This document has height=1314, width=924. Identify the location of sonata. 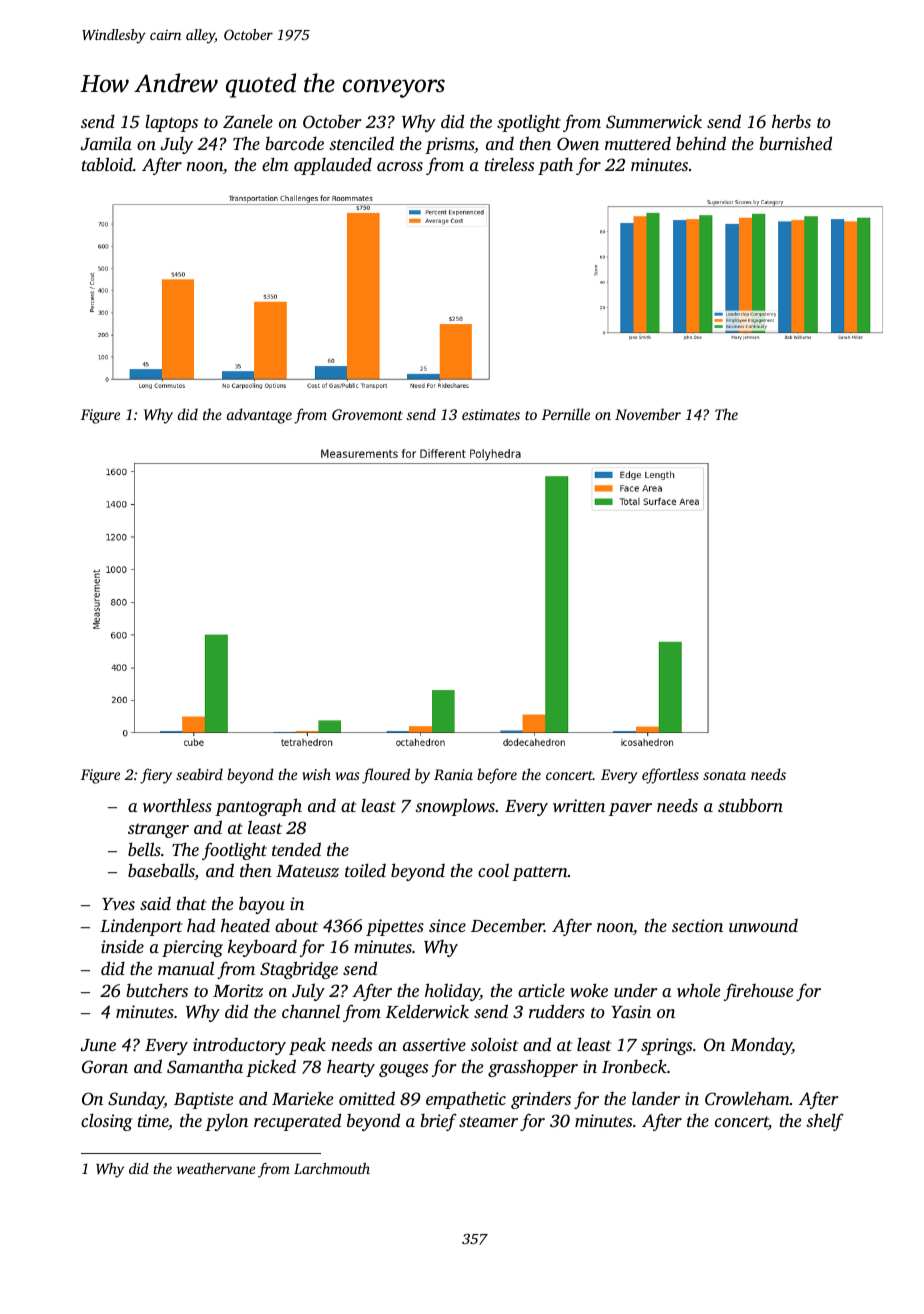
(724, 775).
